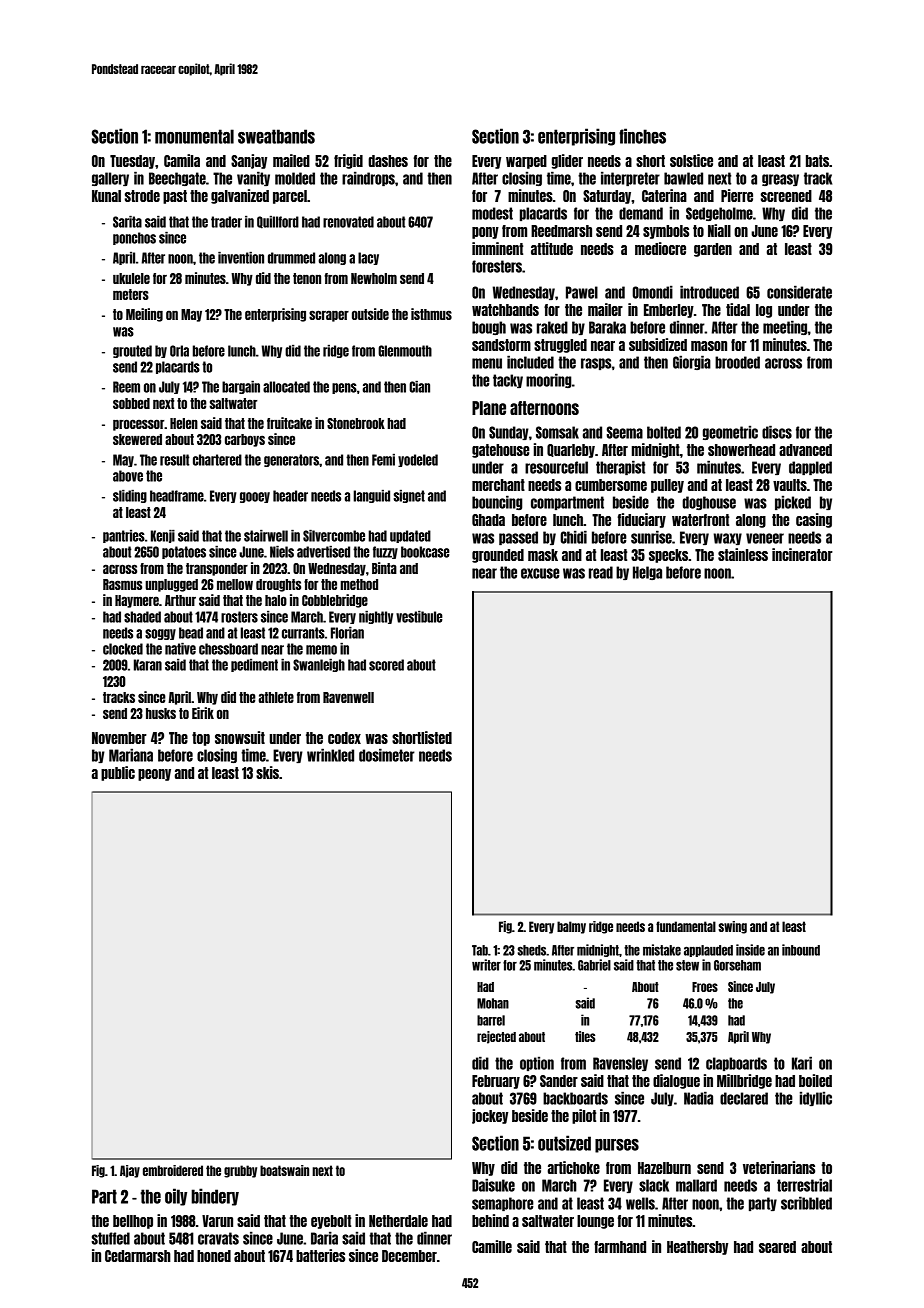  I want to click on December, so click(409, 1256).
